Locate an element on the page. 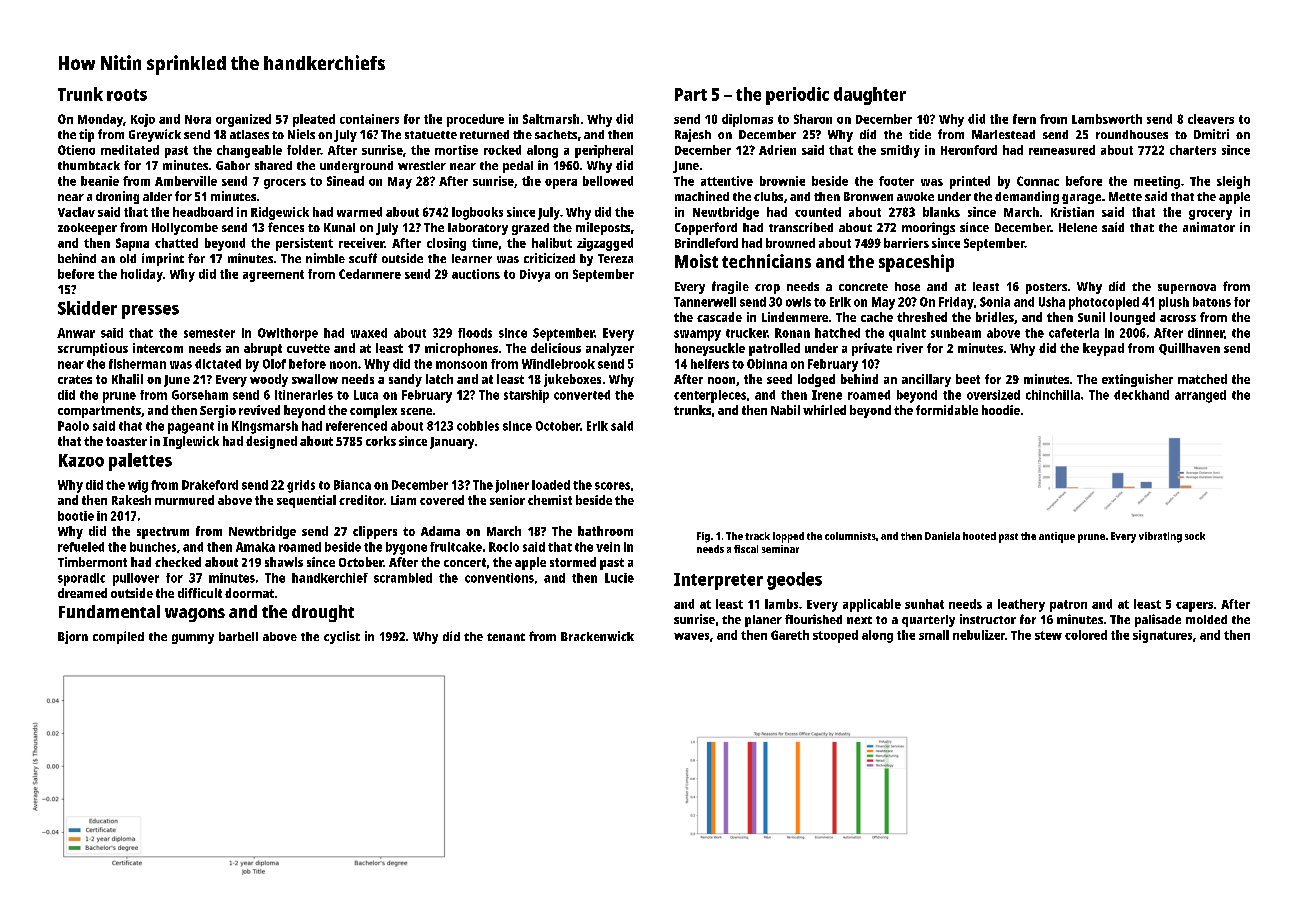 This page has width=1308, height=924. Lindenmere is located at coordinates (795, 317).
